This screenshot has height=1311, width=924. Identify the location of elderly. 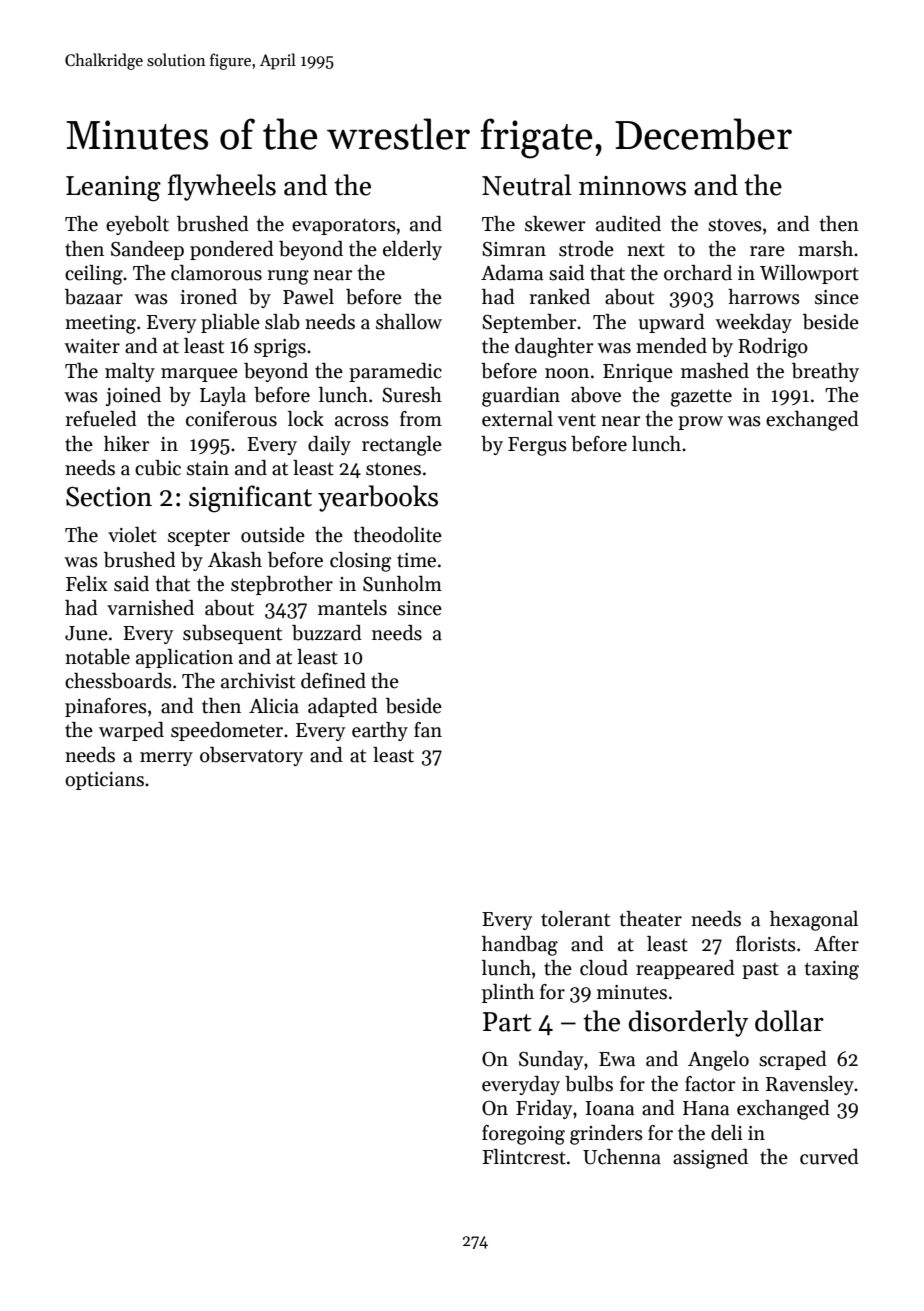
(412, 250).
